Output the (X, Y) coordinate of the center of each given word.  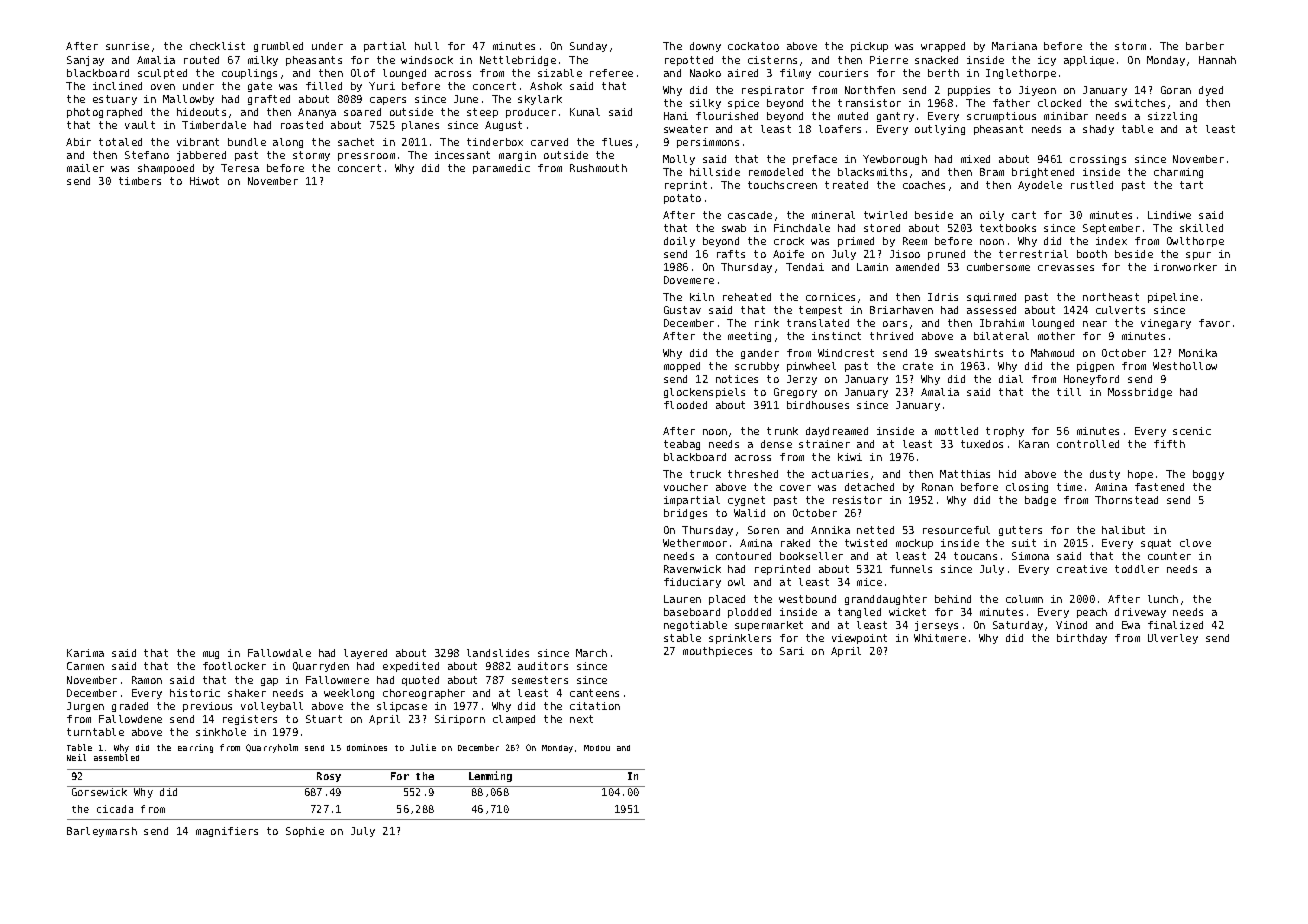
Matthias (965, 474)
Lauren (682, 599)
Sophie (305, 832)
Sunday (588, 47)
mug (211, 655)
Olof (363, 73)
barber (1205, 46)
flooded (685, 405)
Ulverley (1173, 639)
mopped (682, 367)
